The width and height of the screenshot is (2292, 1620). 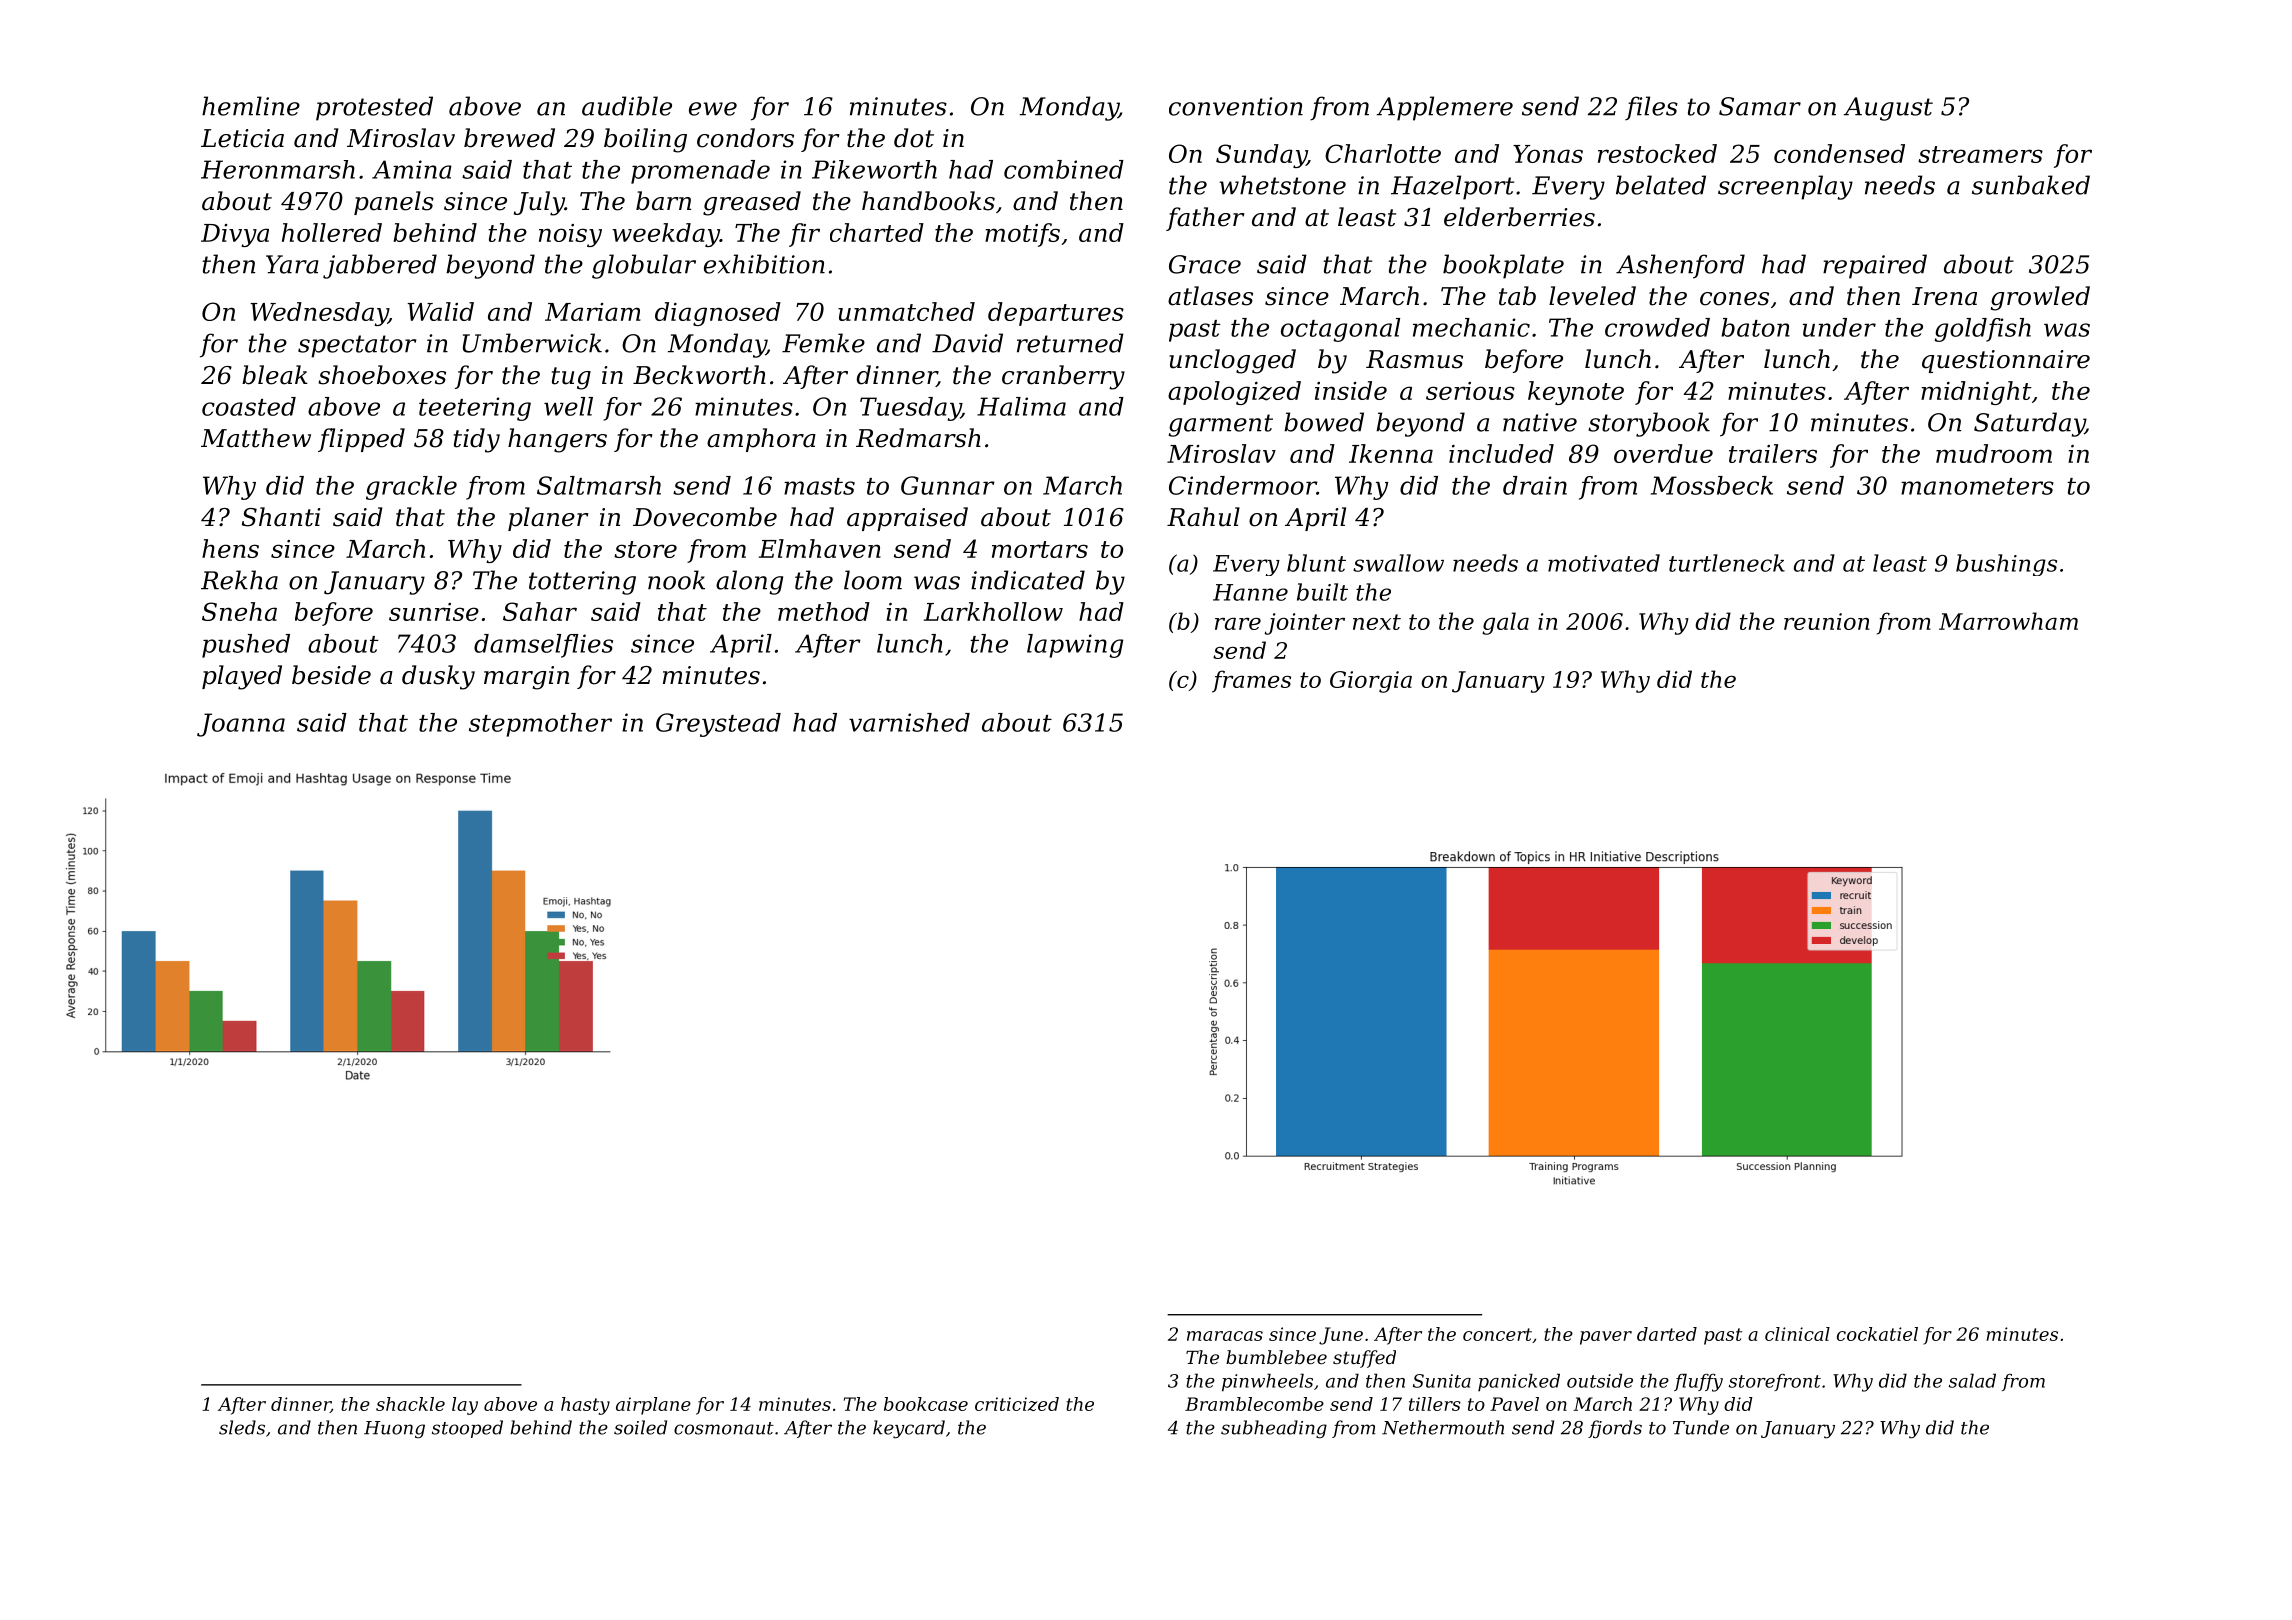 What do you see at coordinates (1371, 682) in the screenshot?
I see `Giorgia` at bounding box center [1371, 682].
